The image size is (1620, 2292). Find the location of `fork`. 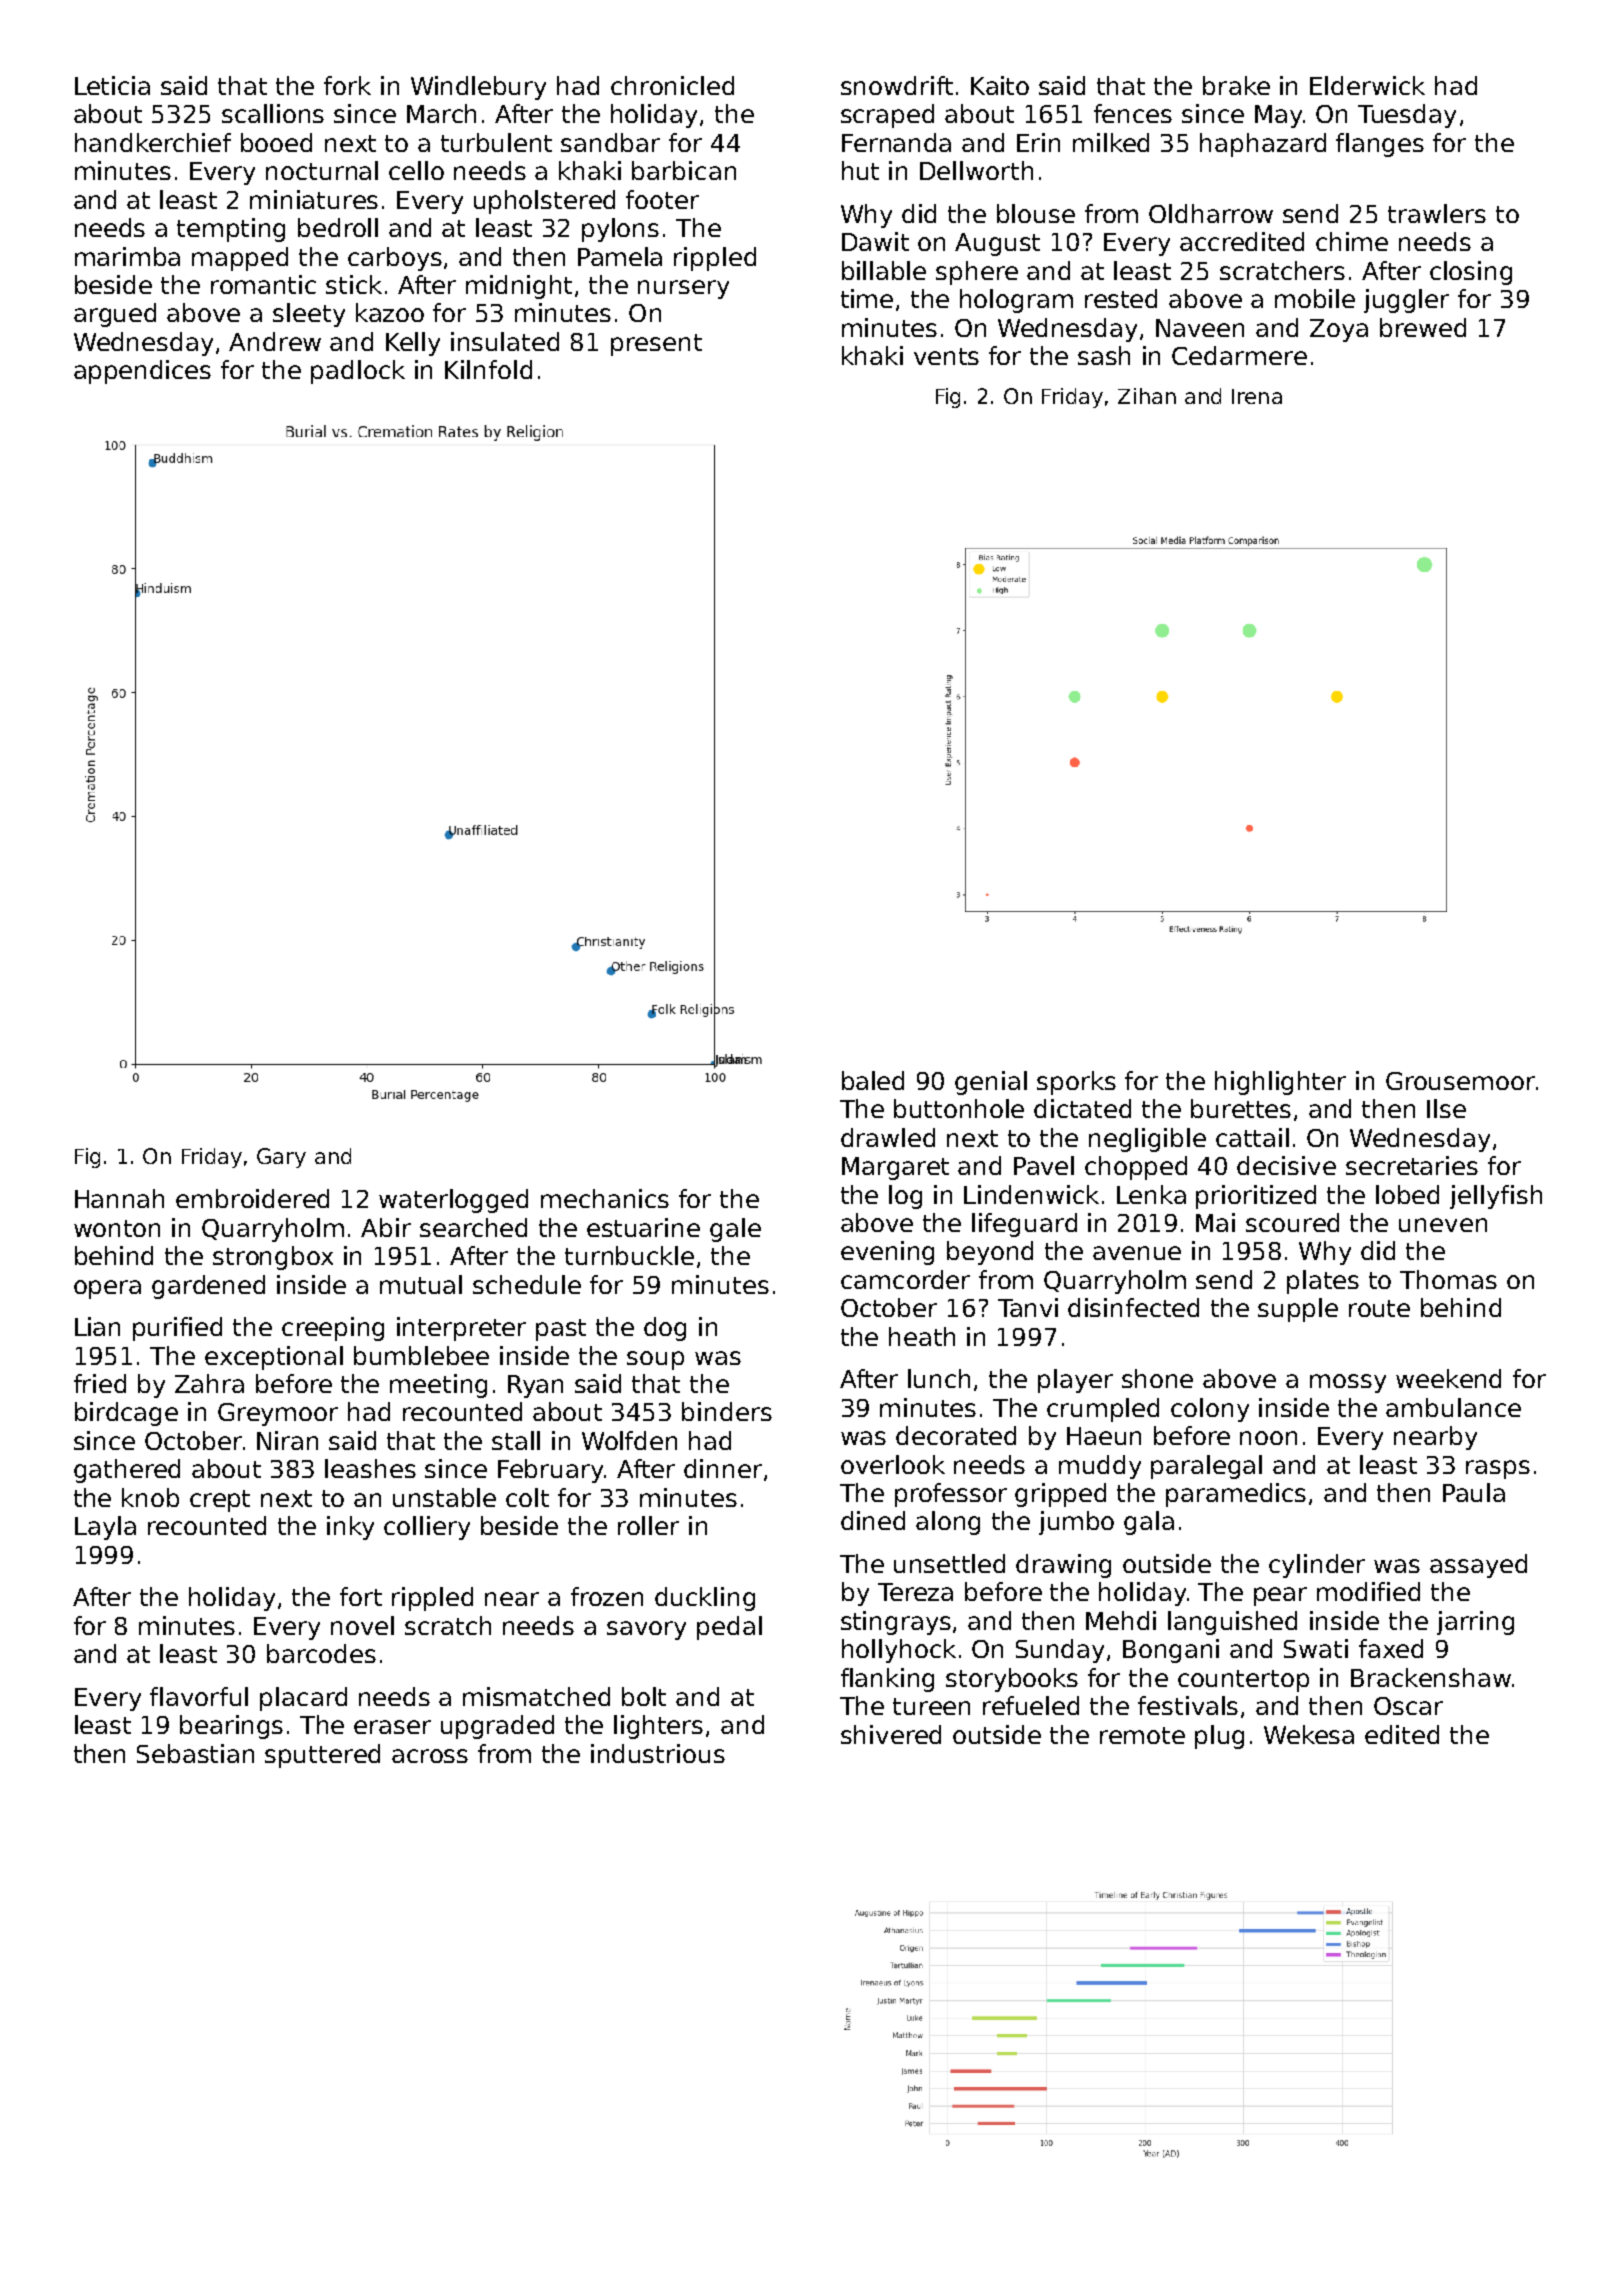

fork is located at coordinates (347, 85).
